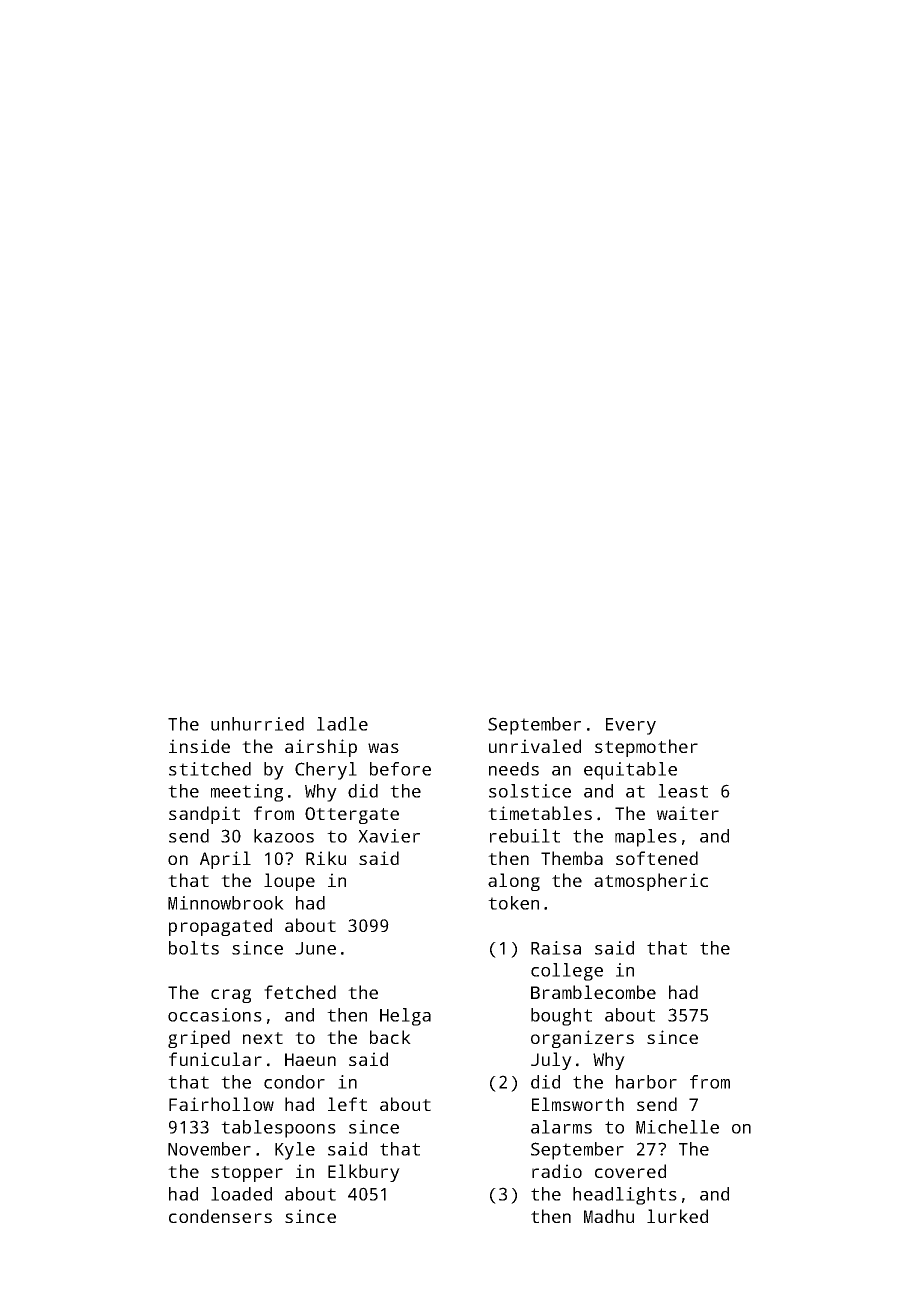 This image has width=924, height=1311. I want to click on tablespoons, so click(278, 1129).
